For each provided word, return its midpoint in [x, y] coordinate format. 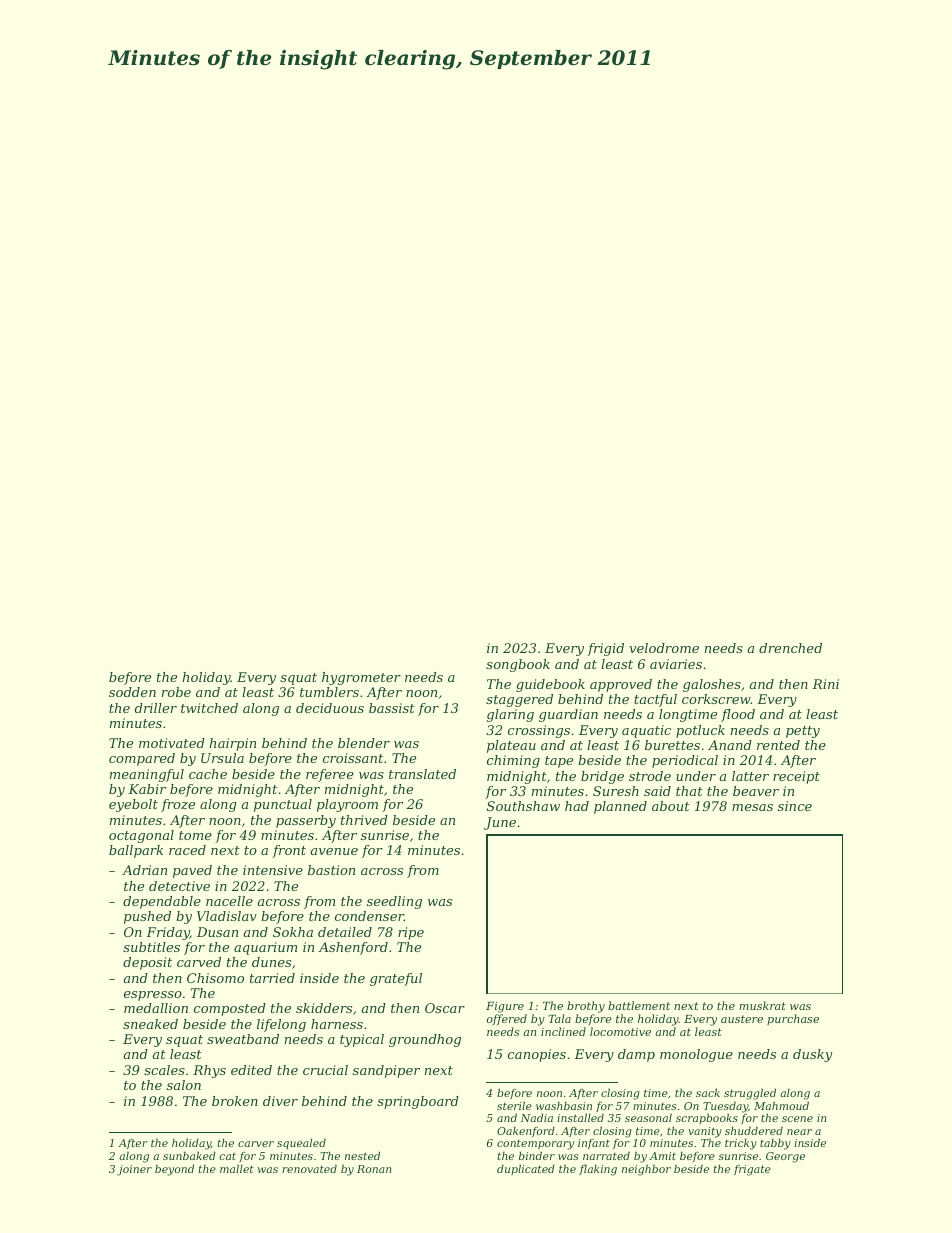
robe [176, 692]
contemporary [535, 1144]
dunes [271, 962]
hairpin [232, 744]
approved [621, 685]
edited [251, 1070]
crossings [539, 731]
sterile [514, 1106]
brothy [586, 1007]
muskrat [762, 1005]
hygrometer [361, 678]
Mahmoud [781, 1105]
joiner [134, 1170]
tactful [655, 700]
